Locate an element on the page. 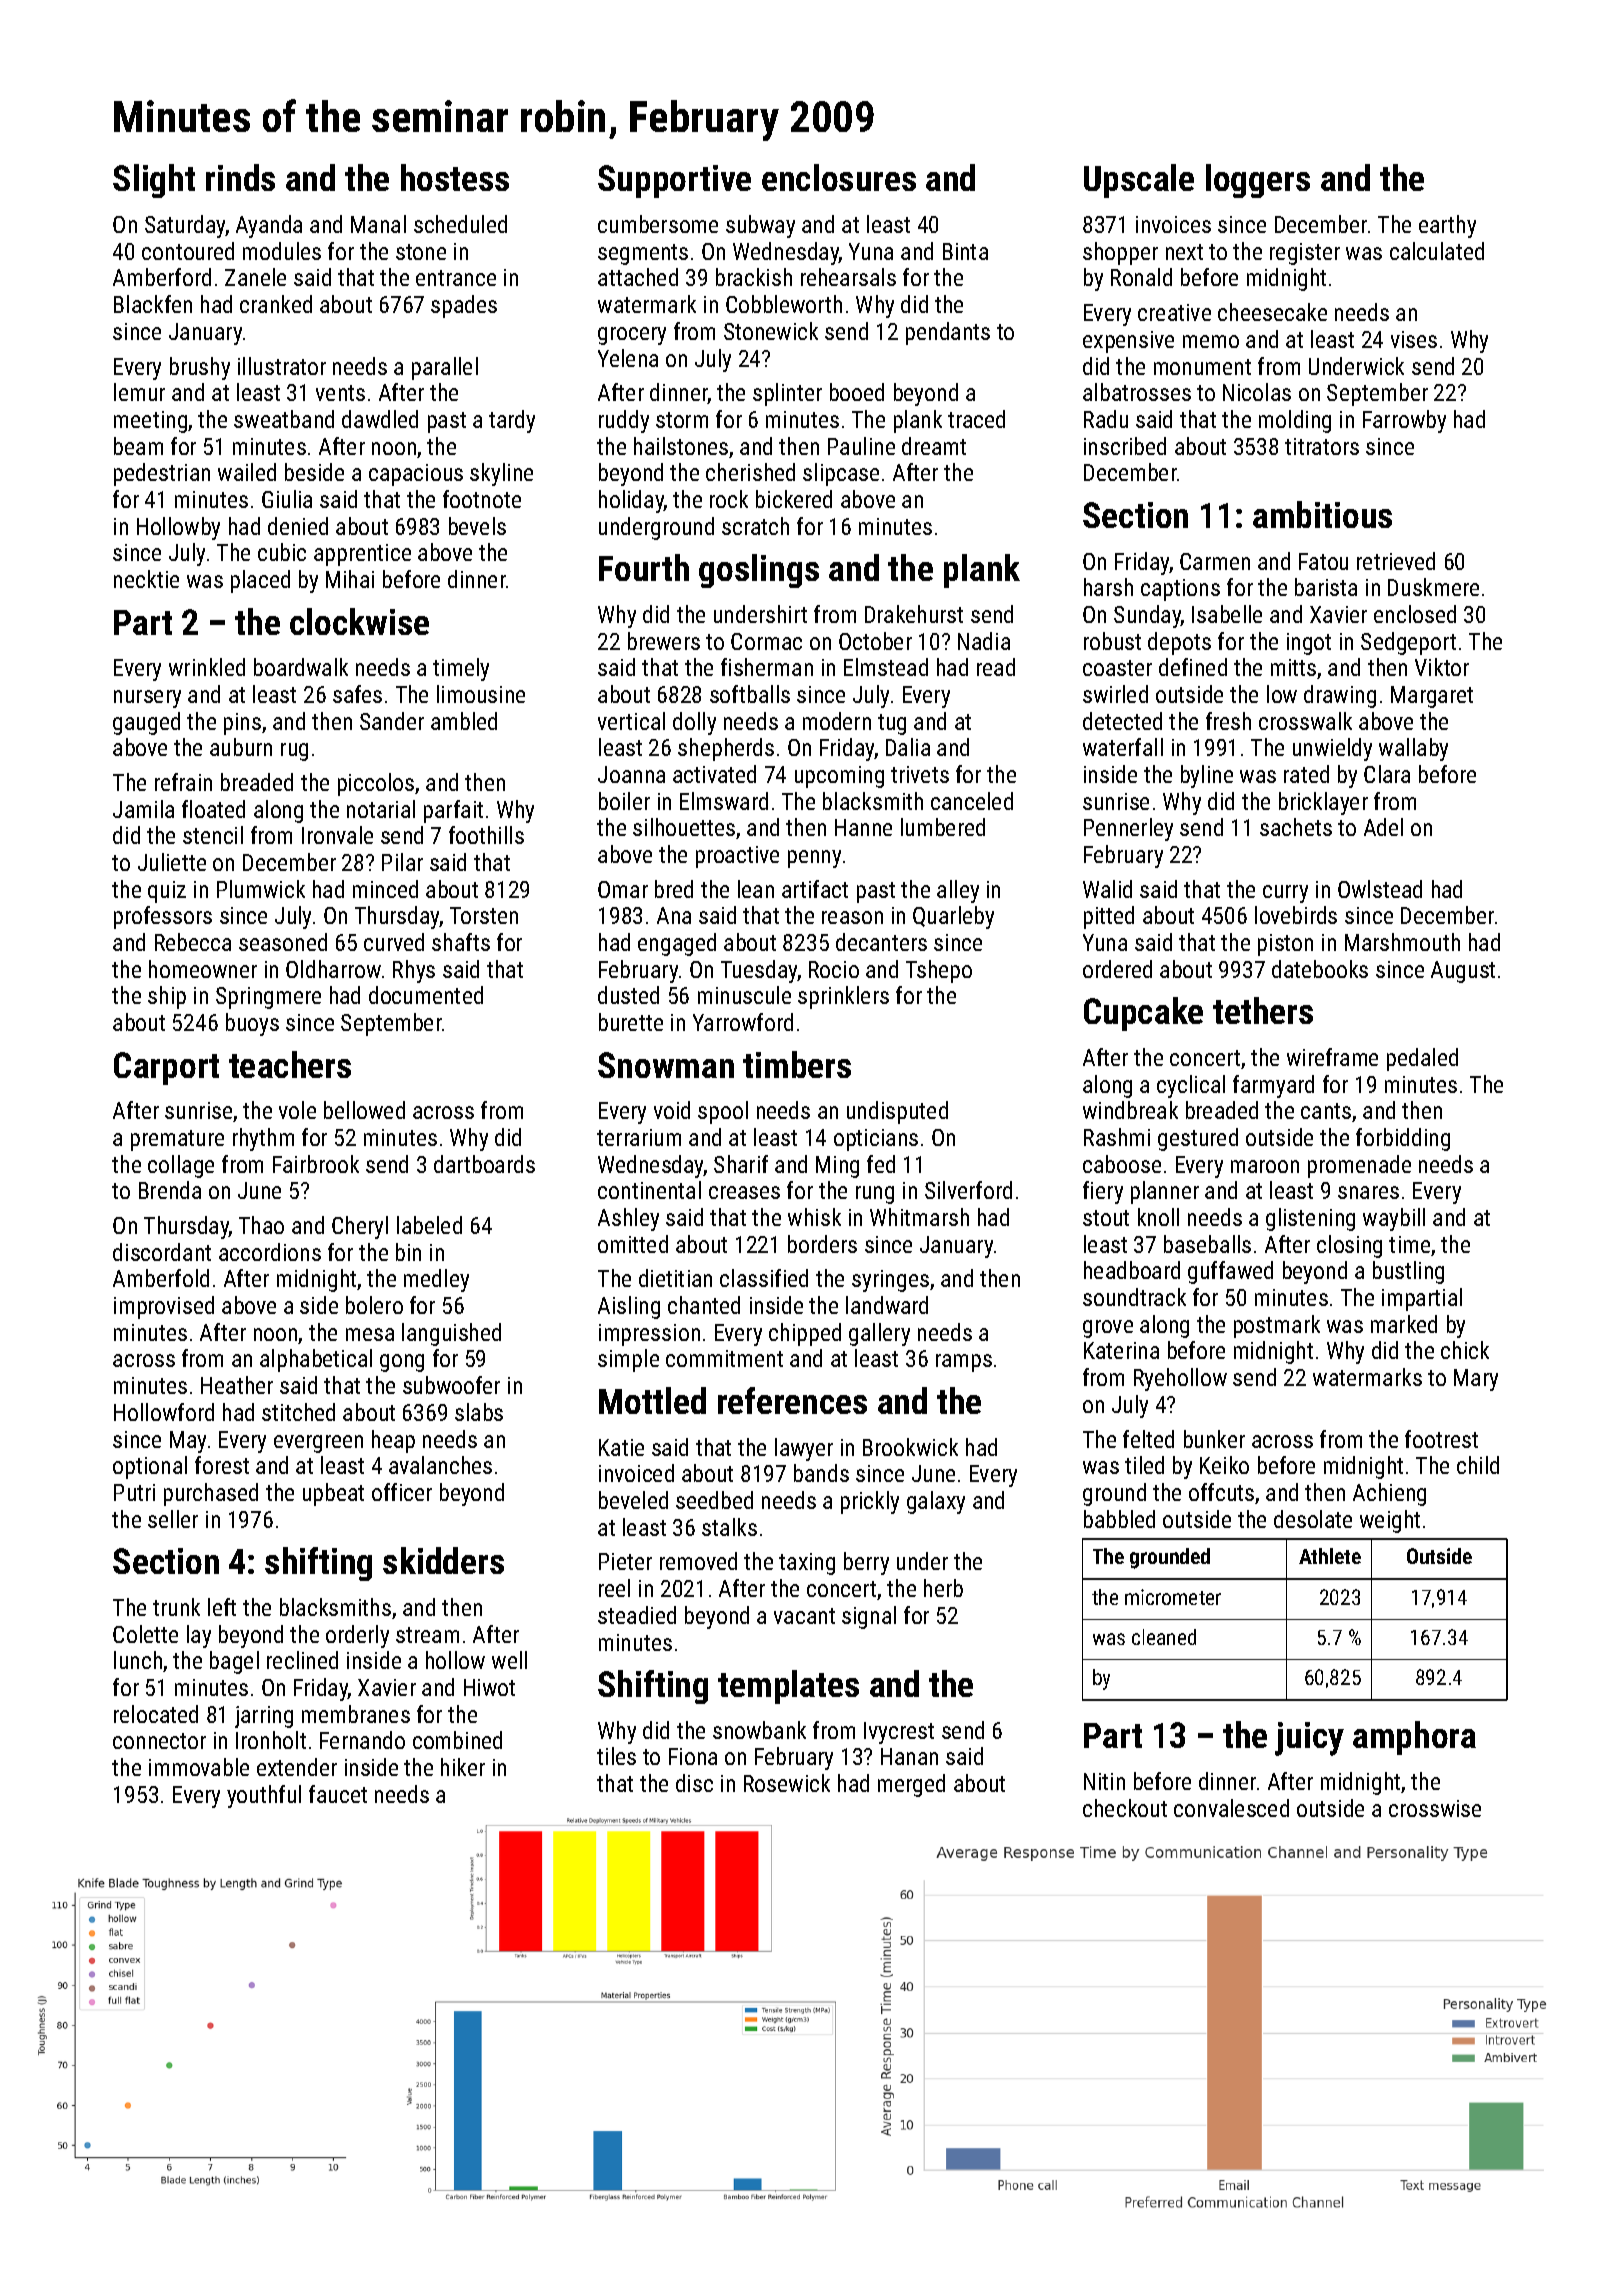  enclosures is located at coordinates (839, 177).
